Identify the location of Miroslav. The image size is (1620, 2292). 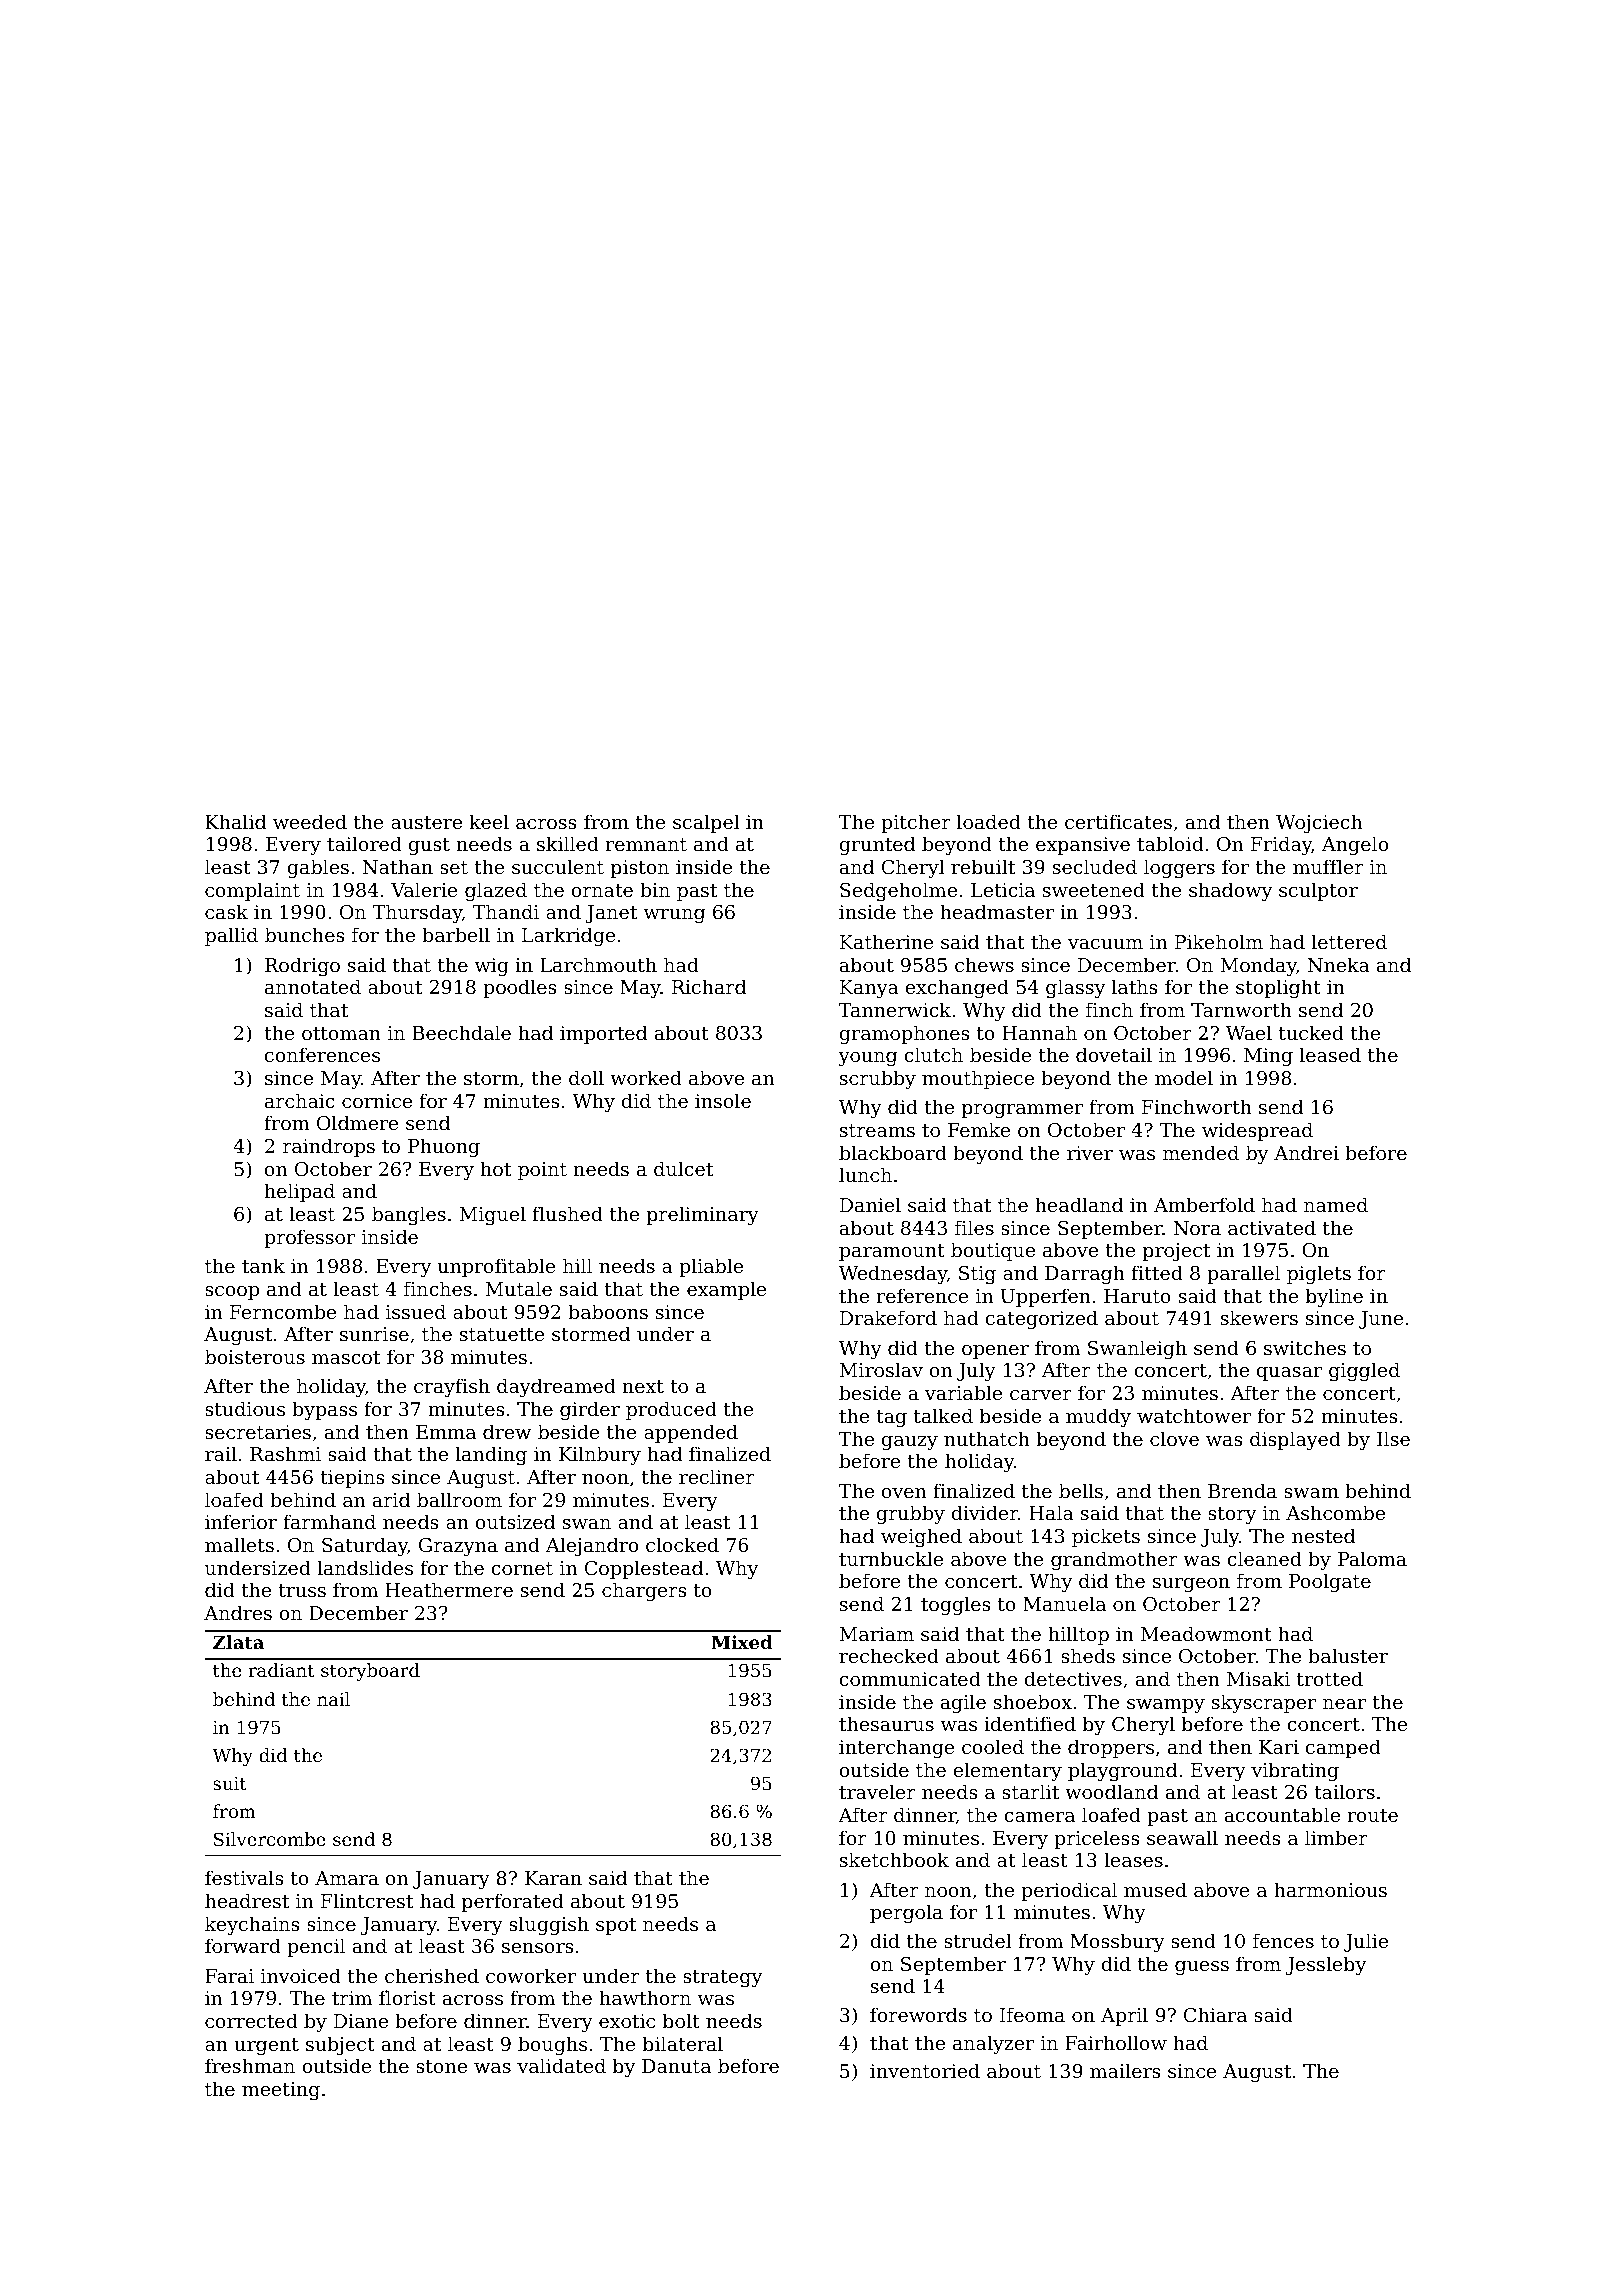
(881, 1369).
